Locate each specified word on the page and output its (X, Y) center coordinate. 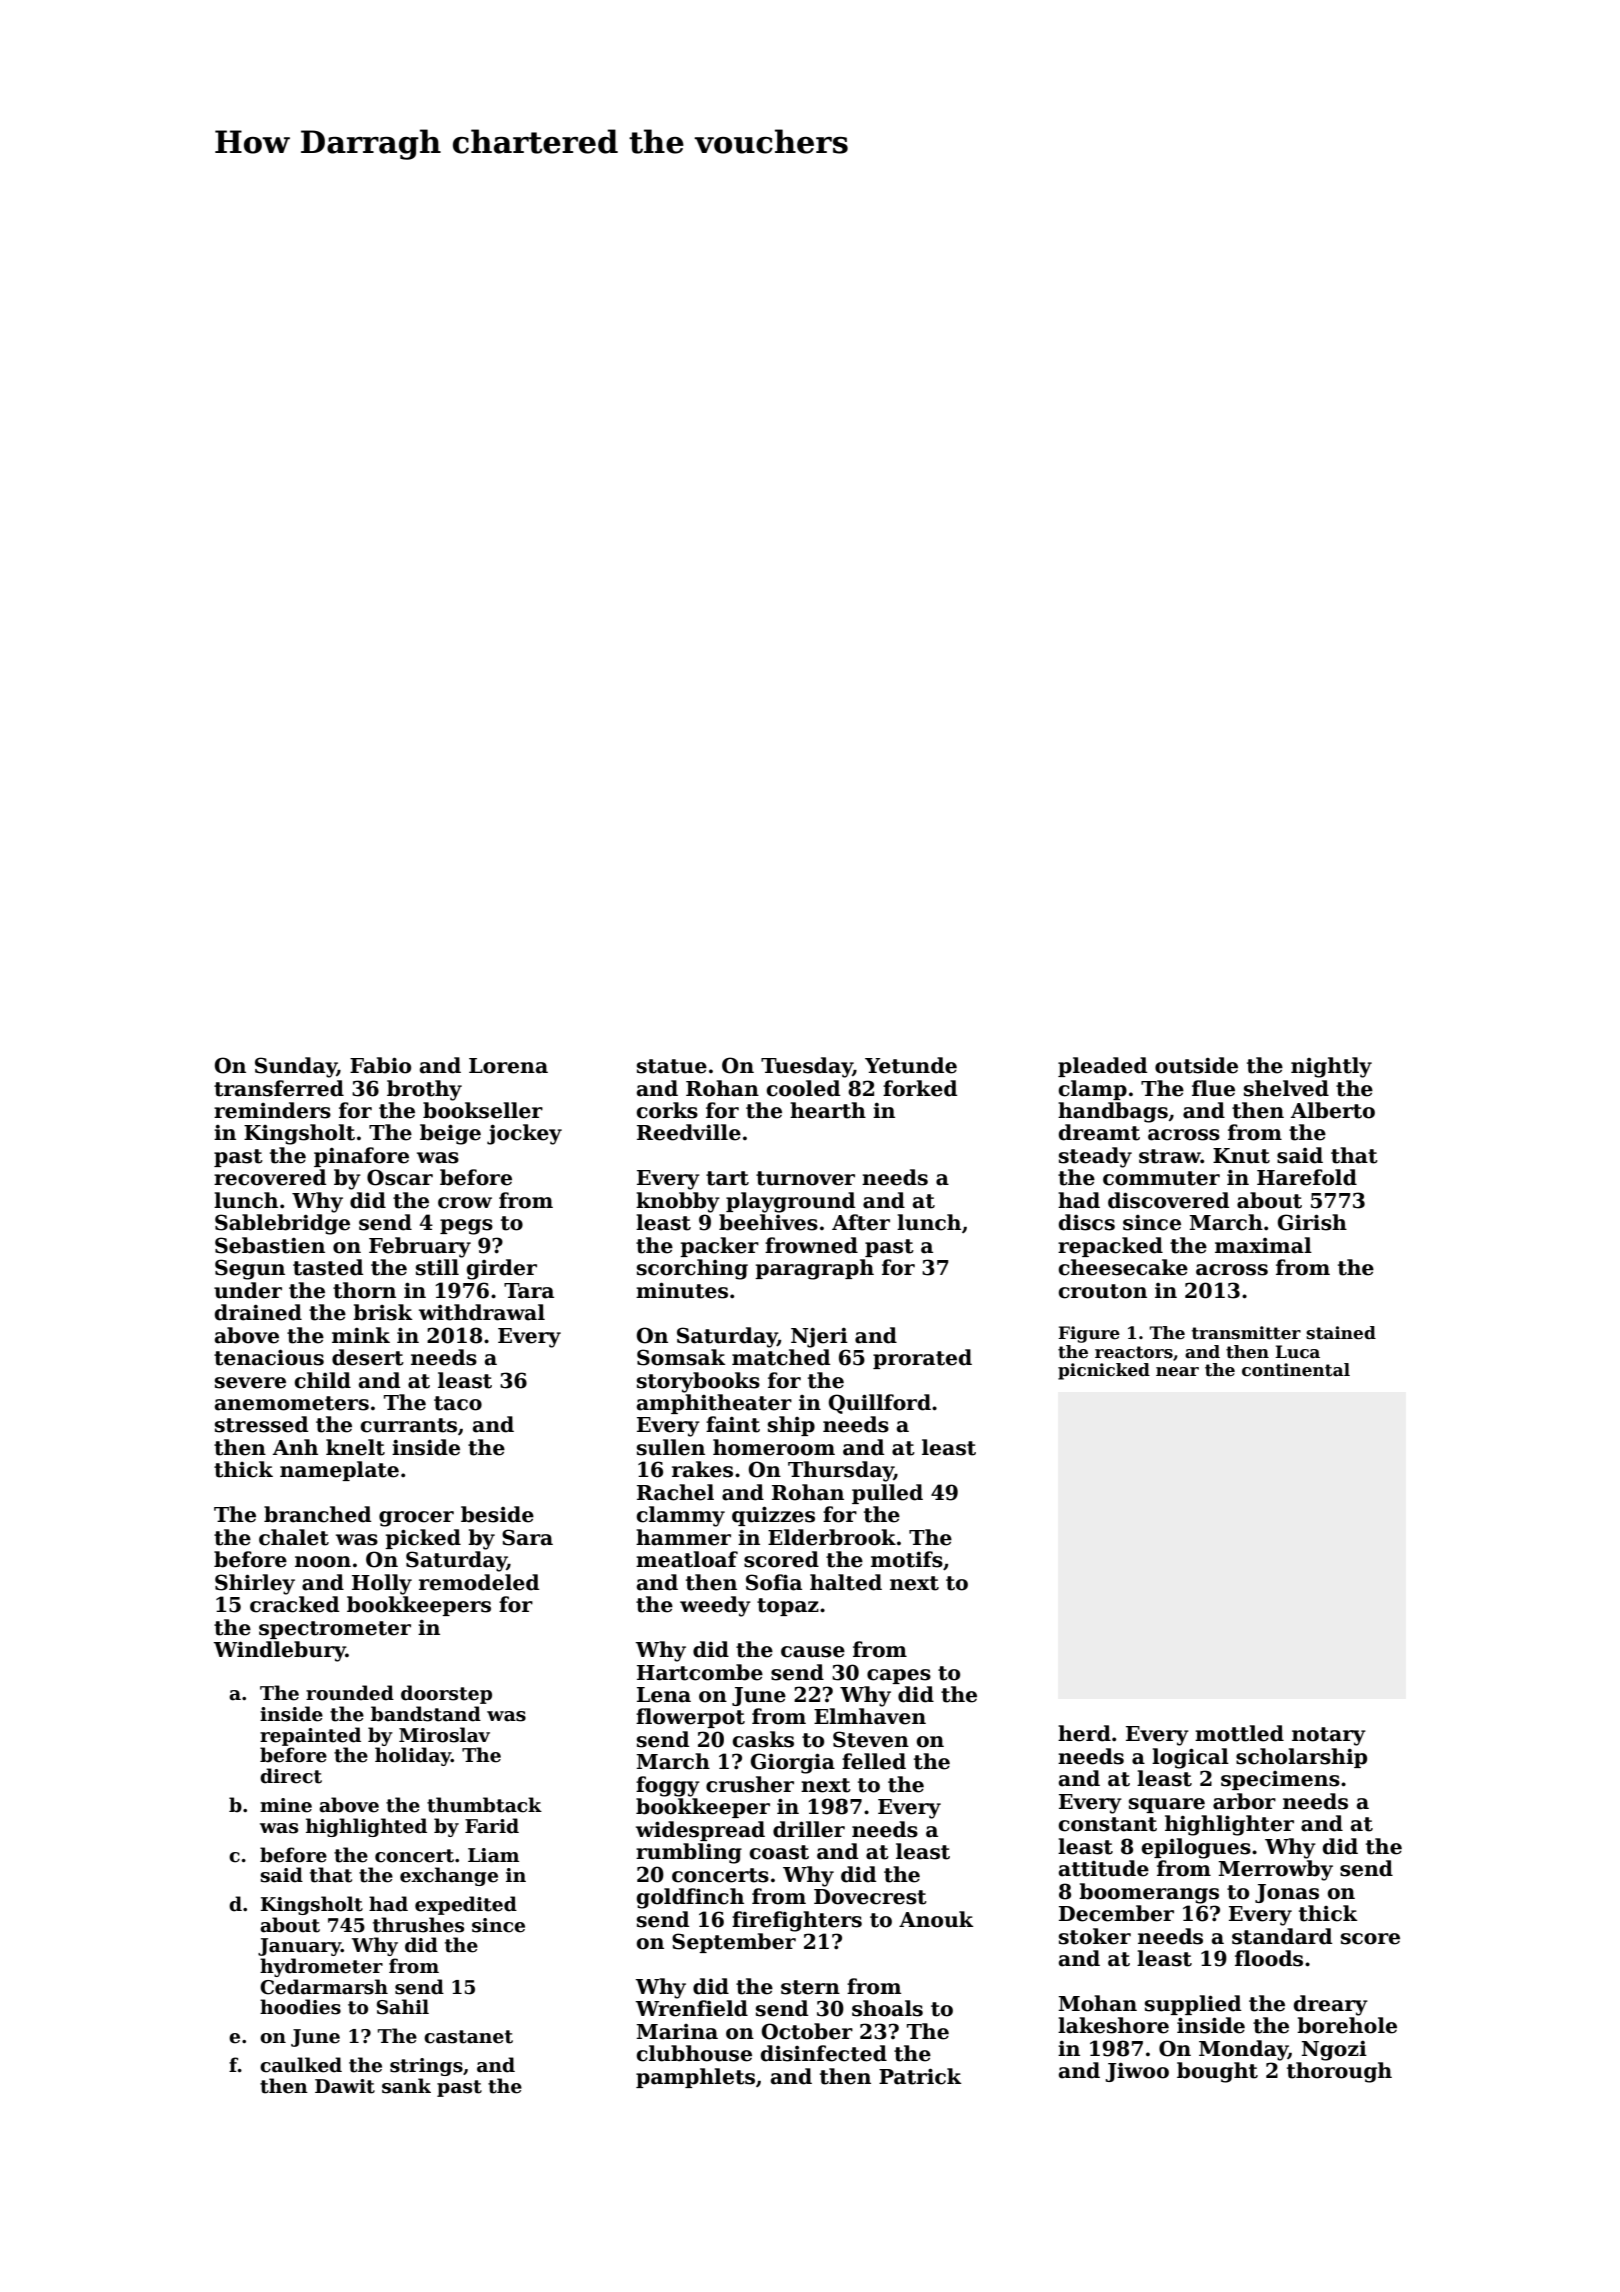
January (299, 1947)
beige (450, 1134)
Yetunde (911, 1065)
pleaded (1102, 1067)
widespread (700, 1831)
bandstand (426, 1714)
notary (1329, 1736)
